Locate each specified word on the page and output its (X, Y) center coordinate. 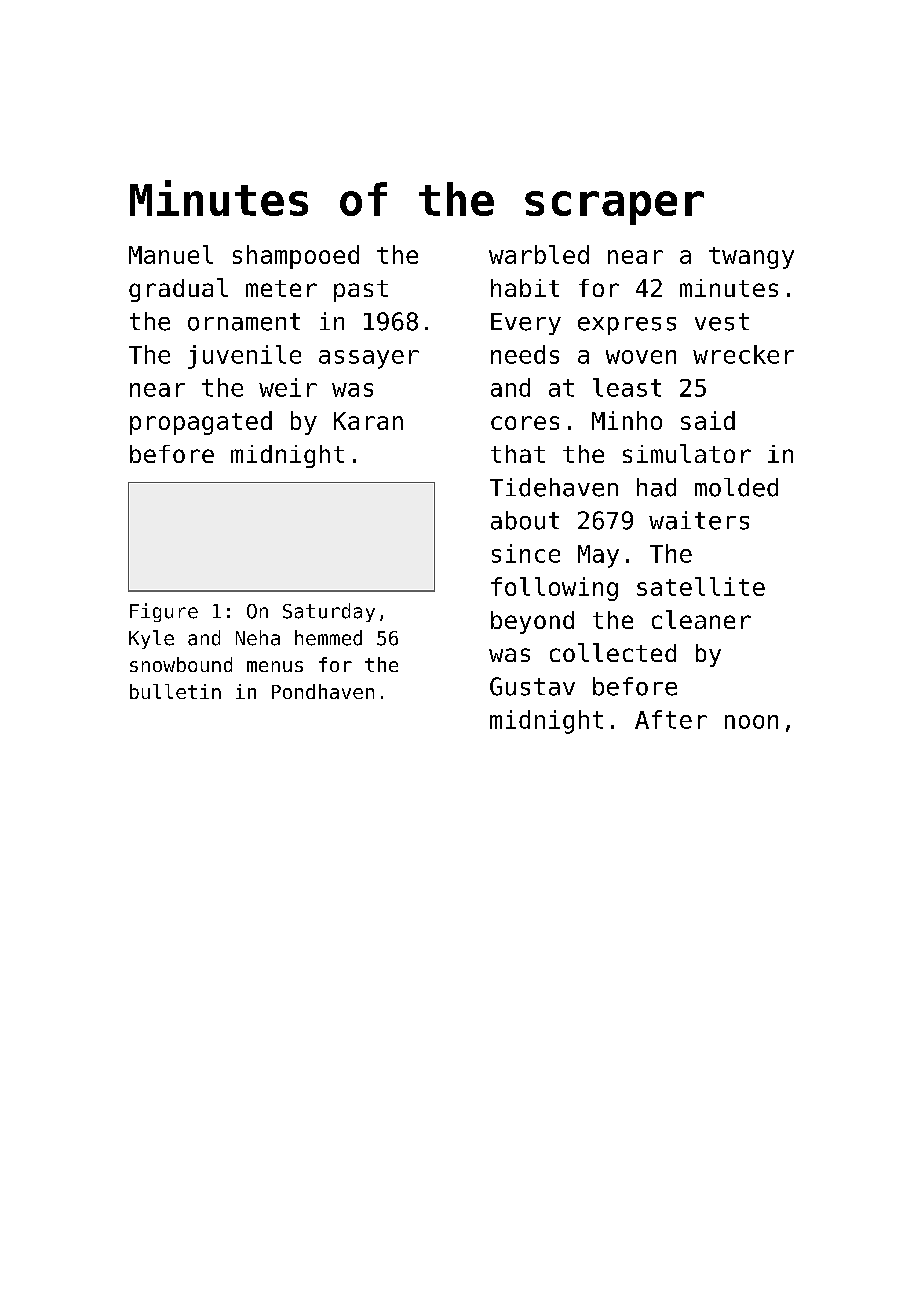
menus (275, 666)
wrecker (743, 354)
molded (736, 487)
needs (525, 354)
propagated (201, 423)
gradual (178, 290)
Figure (164, 612)
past (361, 291)
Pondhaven (323, 691)
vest (722, 322)
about (525, 520)
